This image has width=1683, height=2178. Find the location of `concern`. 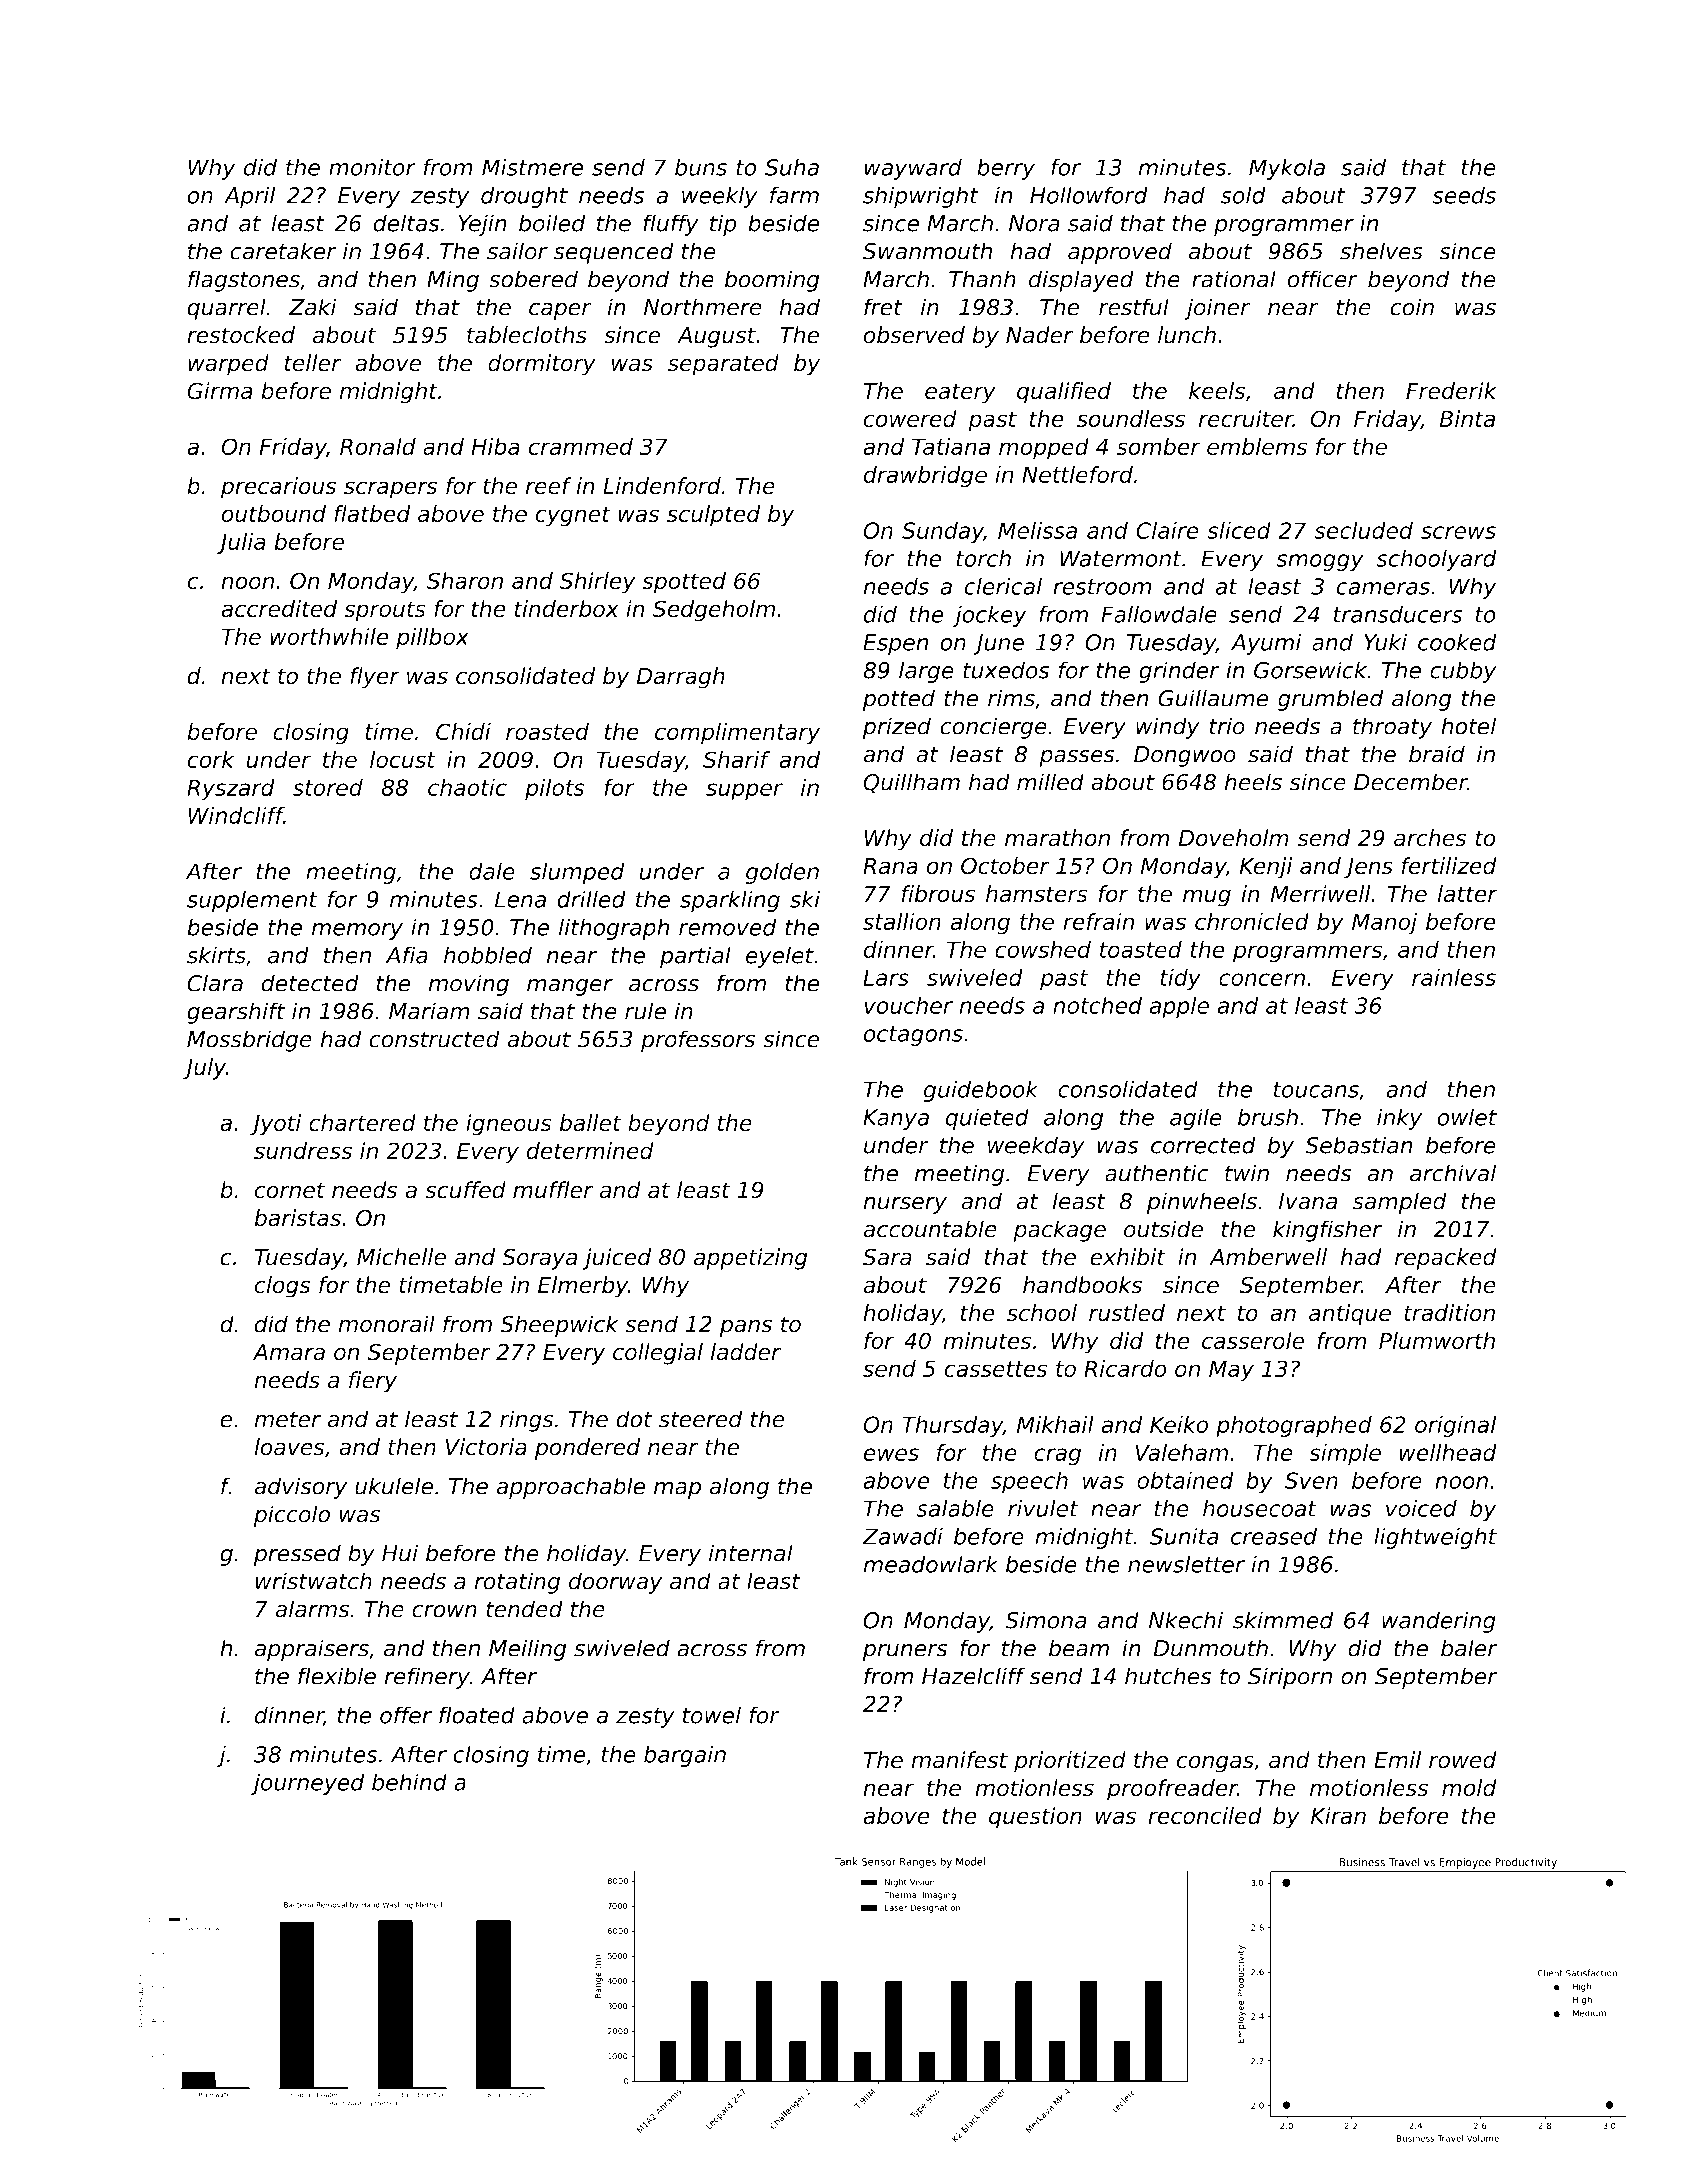

concern is located at coordinates (1262, 979).
